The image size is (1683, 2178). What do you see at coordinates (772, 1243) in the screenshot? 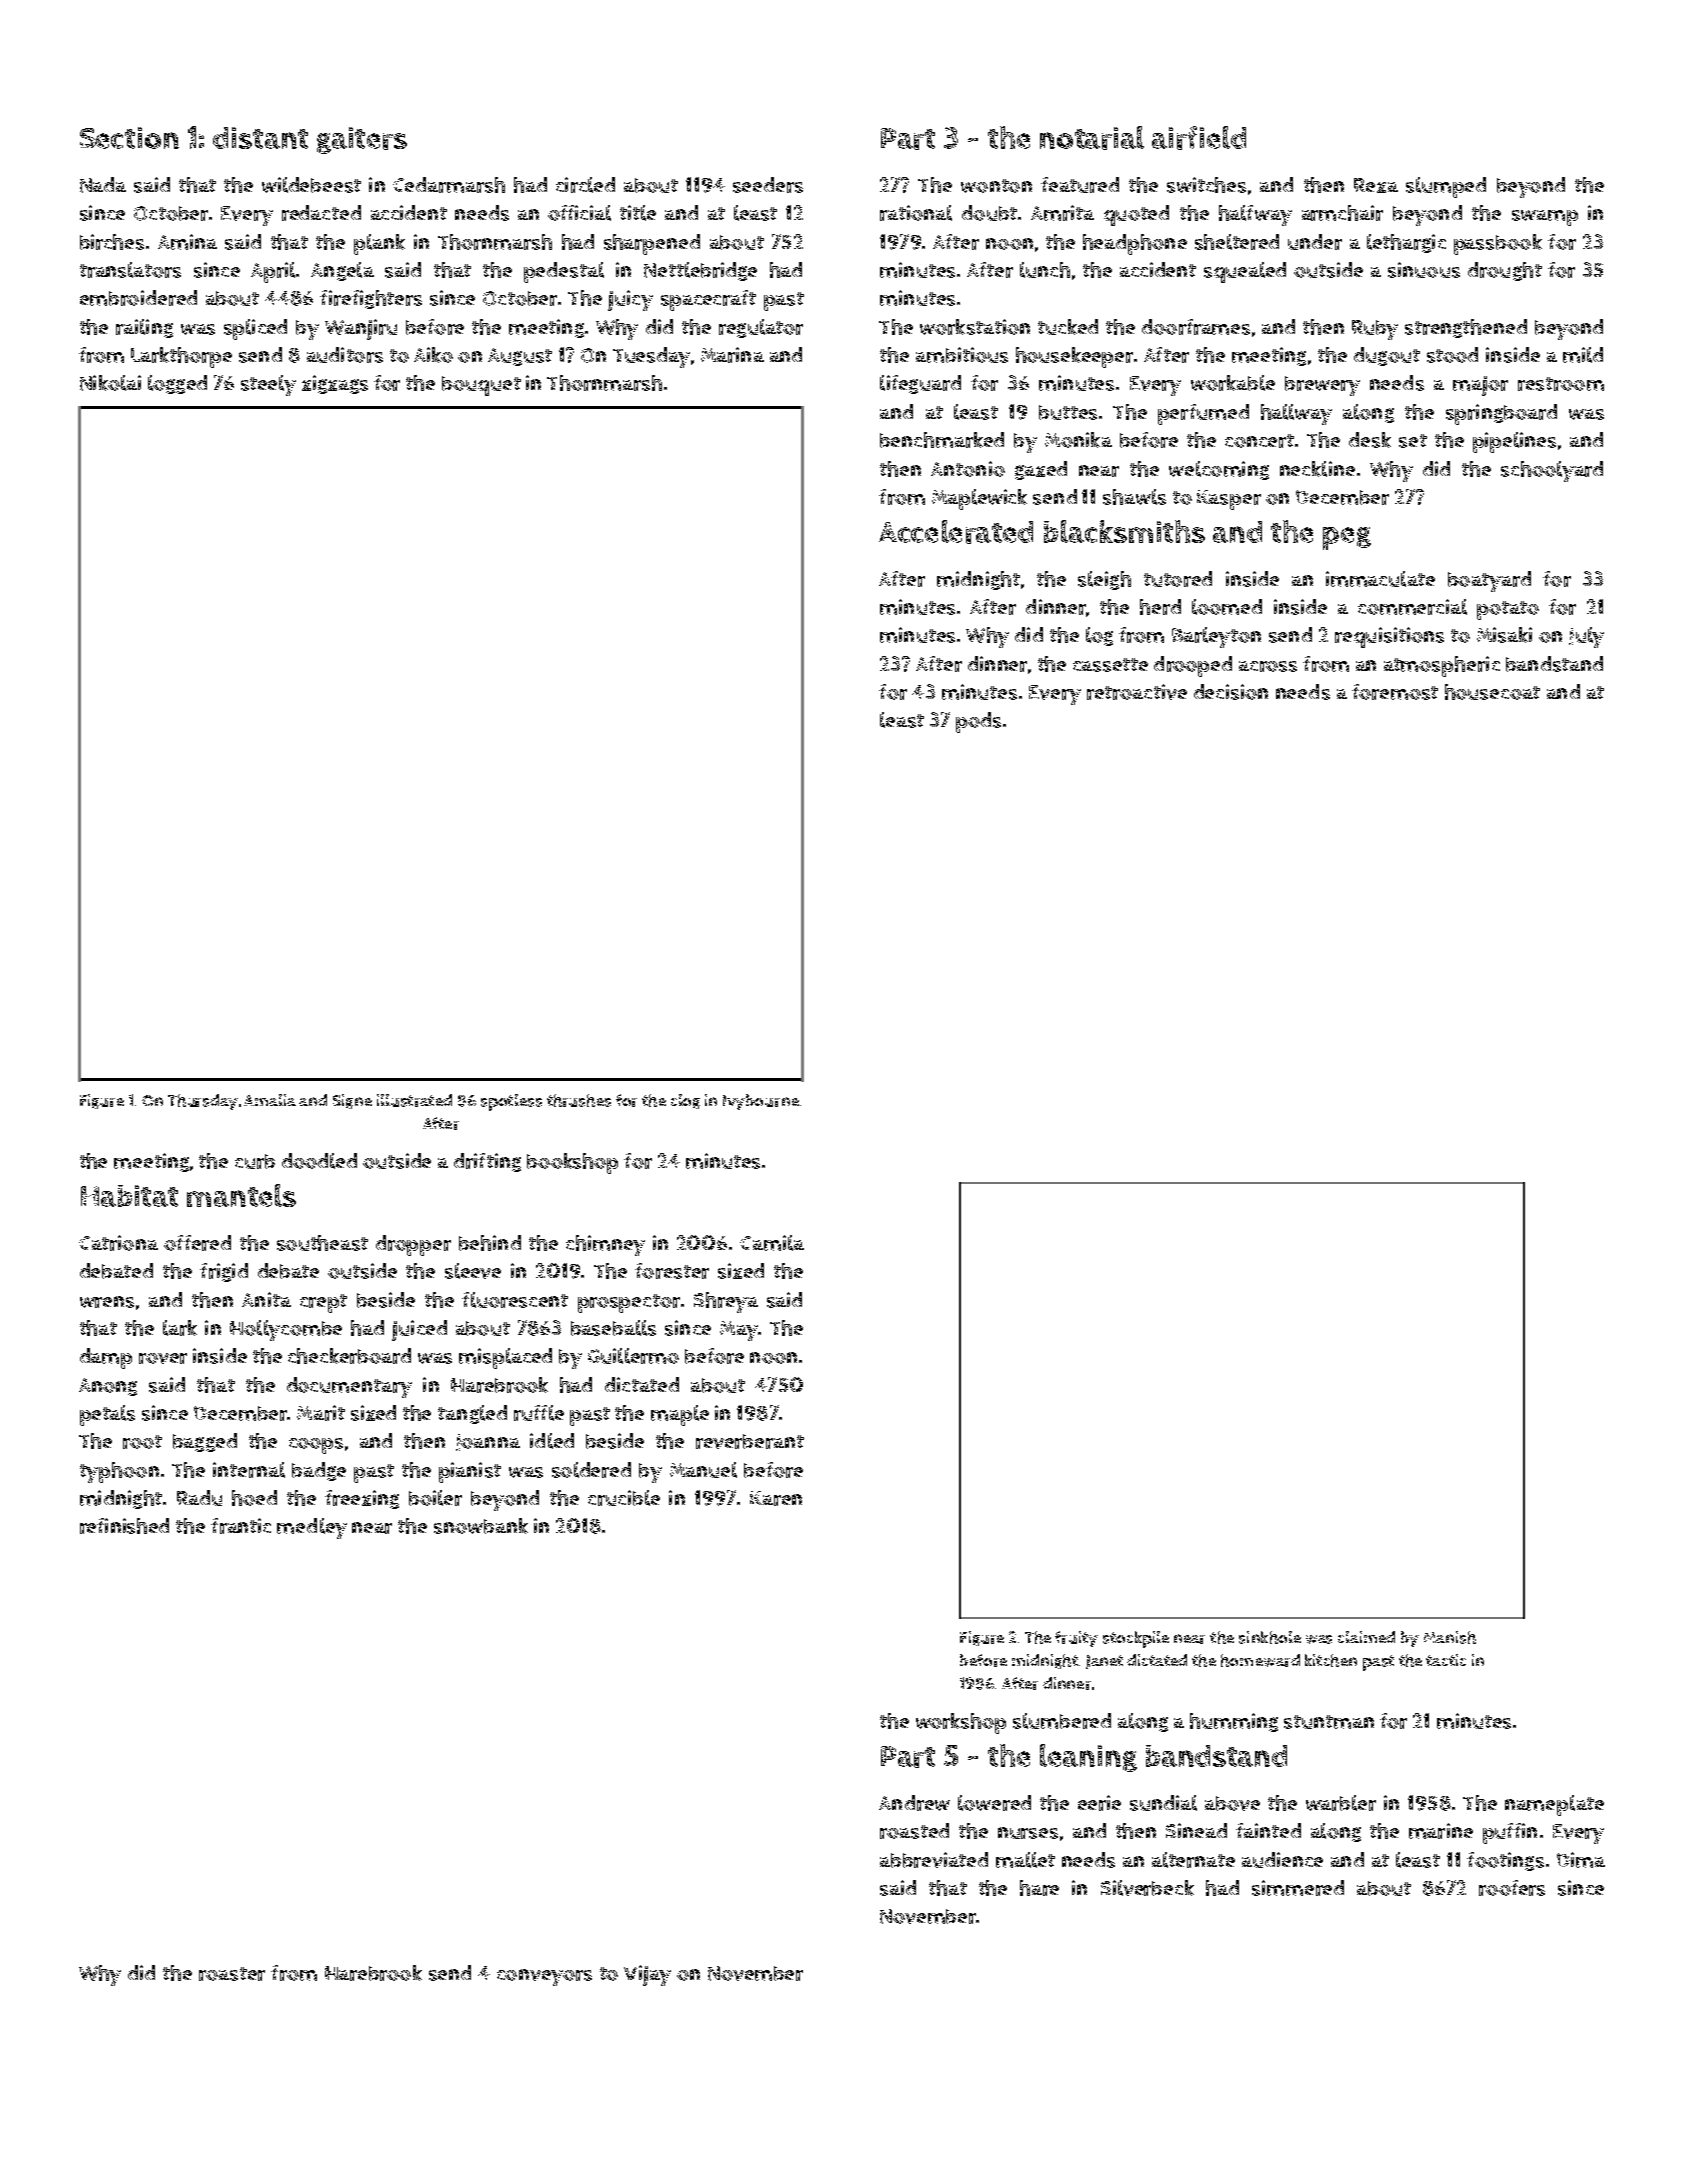
I see `Camila` at bounding box center [772, 1243].
